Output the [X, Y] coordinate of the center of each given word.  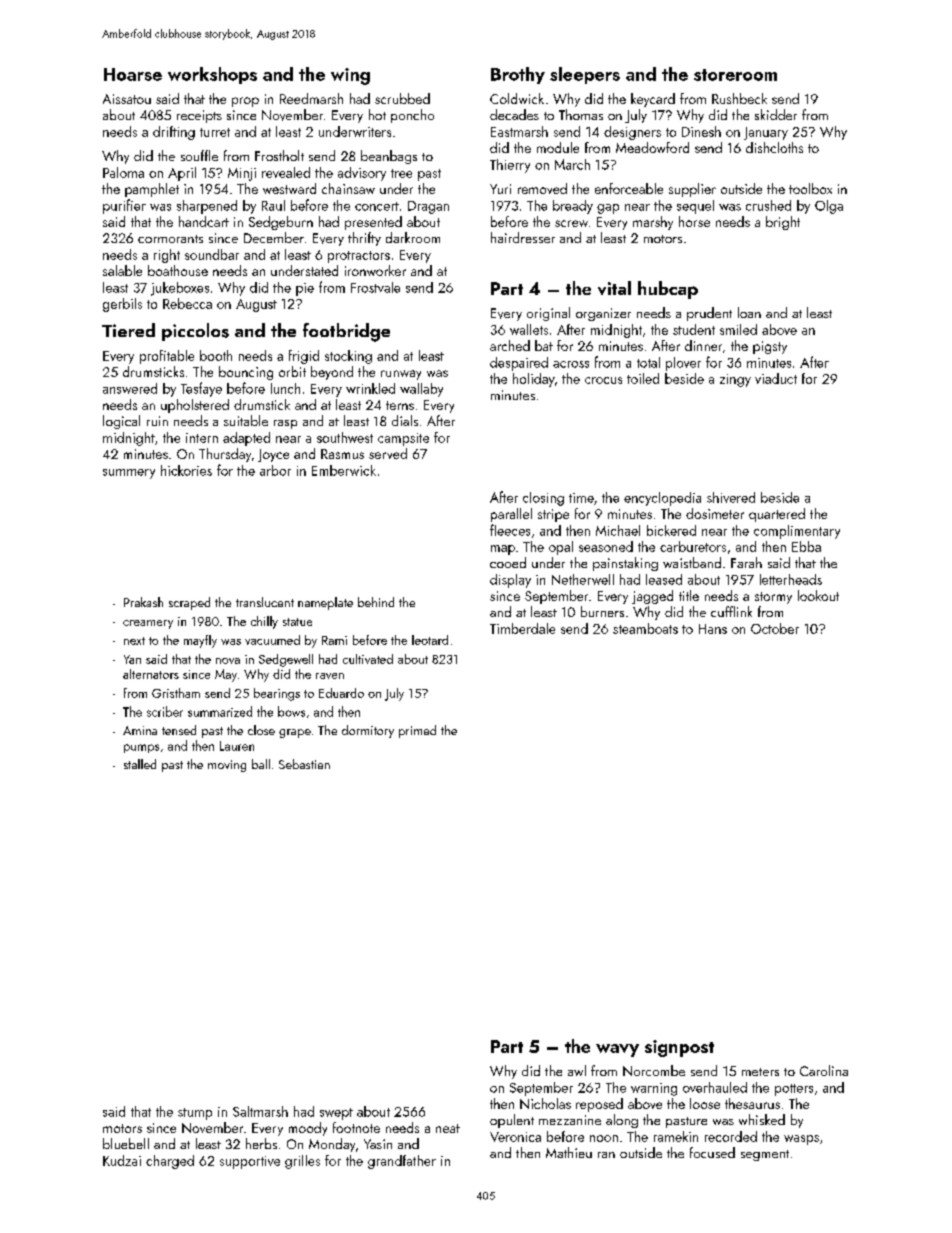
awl [577, 1070]
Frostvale [375, 287]
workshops [212, 75]
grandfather [402, 1162]
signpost [679, 1048]
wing [350, 76]
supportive [250, 1162]
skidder [776, 114]
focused [712, 1152]
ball [261, 764]
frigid [304, 357]
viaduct [776, 378]
